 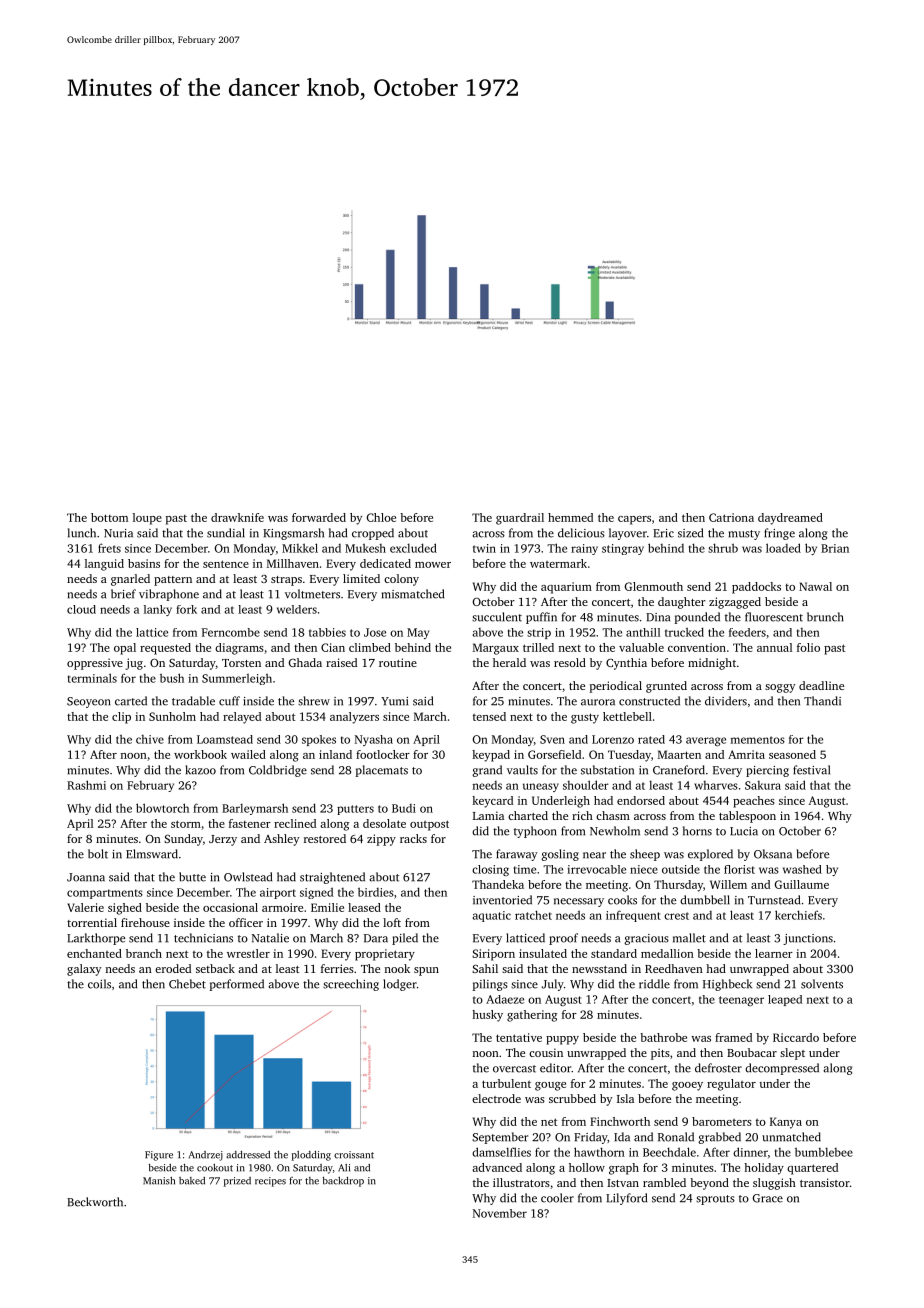 I want to click on Seoyeon, so click(x=89, y=702).
